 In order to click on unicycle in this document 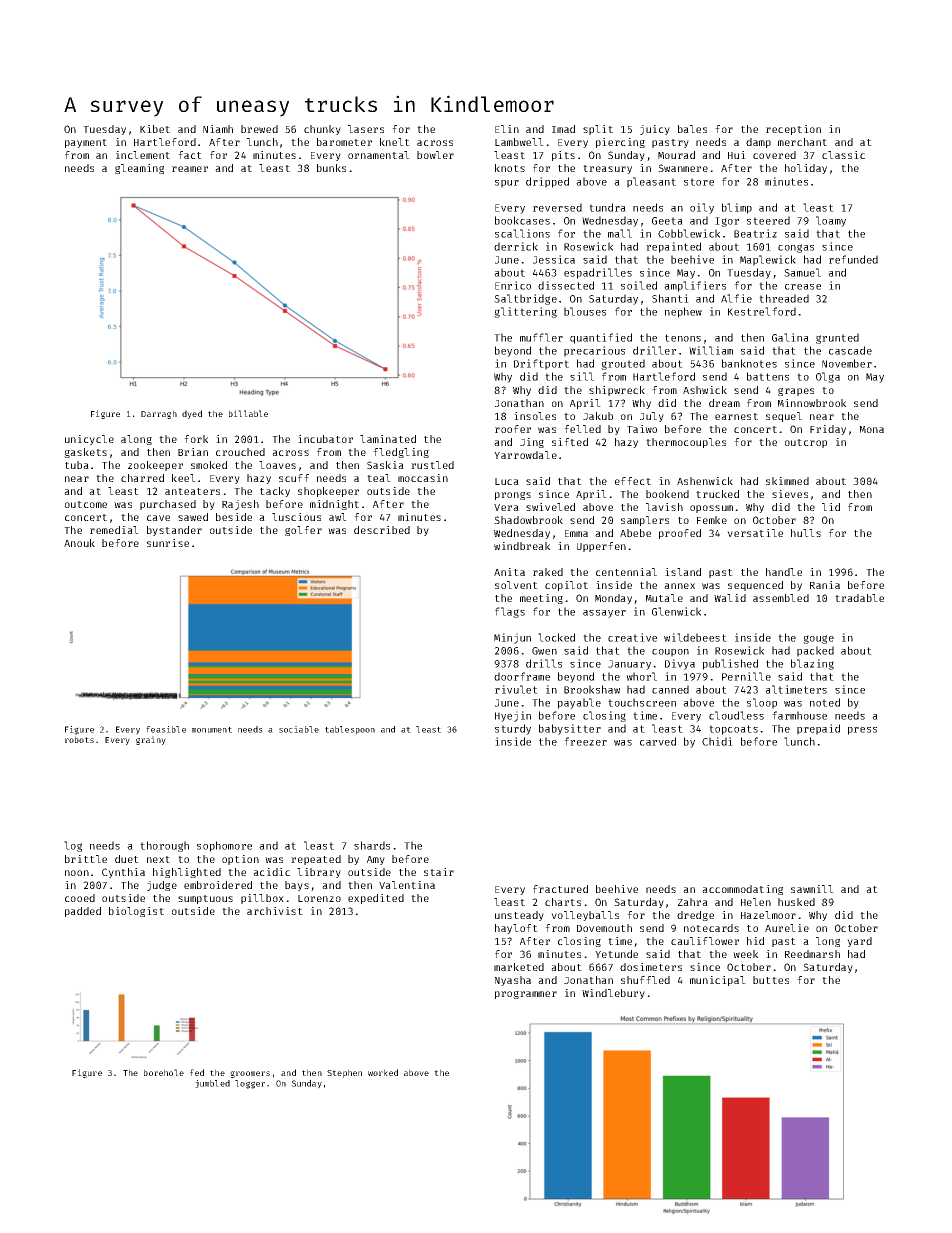, I will do `click(89, 440)`.
